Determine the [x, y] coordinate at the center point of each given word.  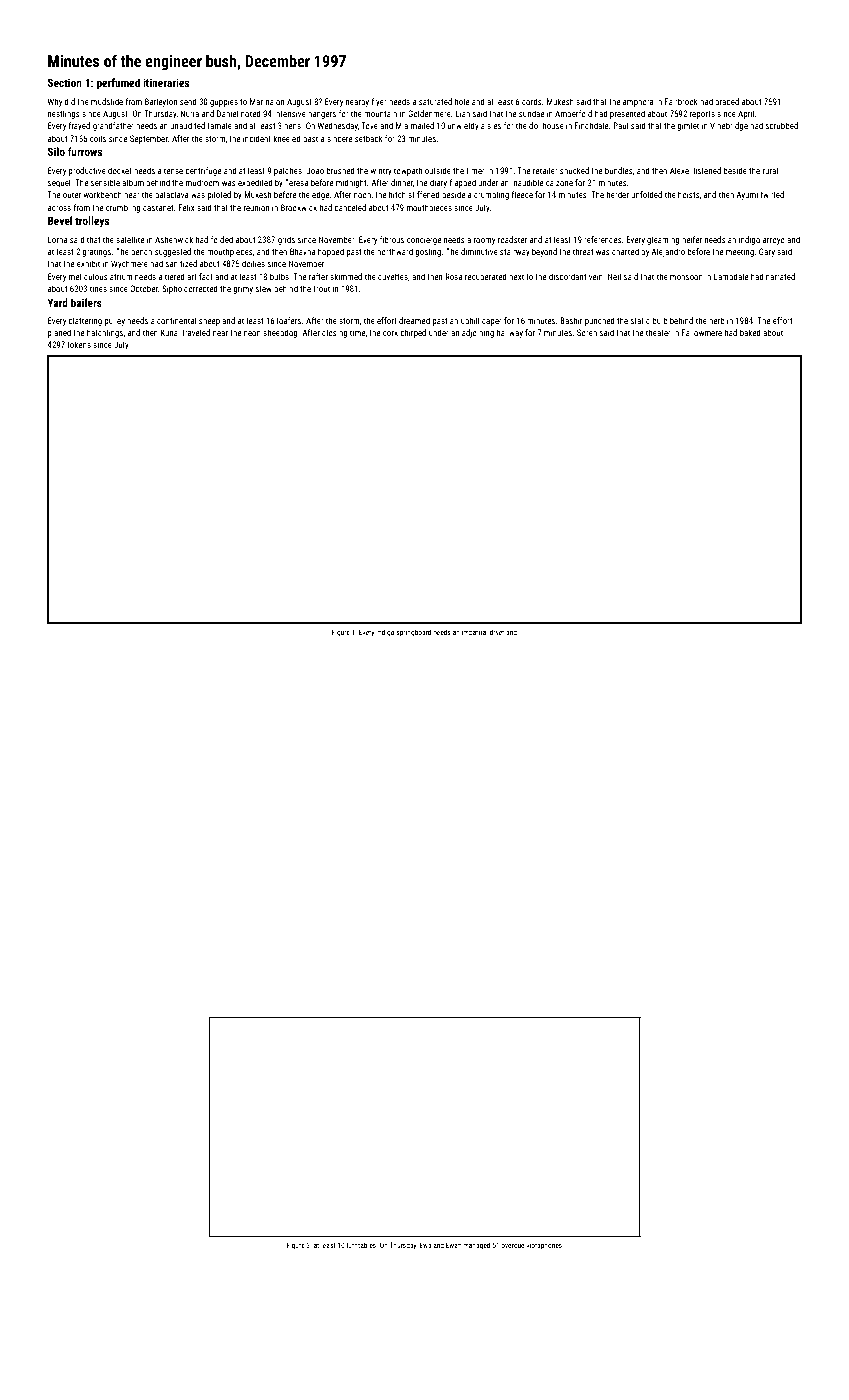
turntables [361, 1245]
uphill [470, 321]
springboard [413, 633]
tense [173, 171]
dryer [497, 633]
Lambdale [731, 276]
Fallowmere [702, 332]
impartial [475, 633]
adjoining [478, 333]
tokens [79, 344]
